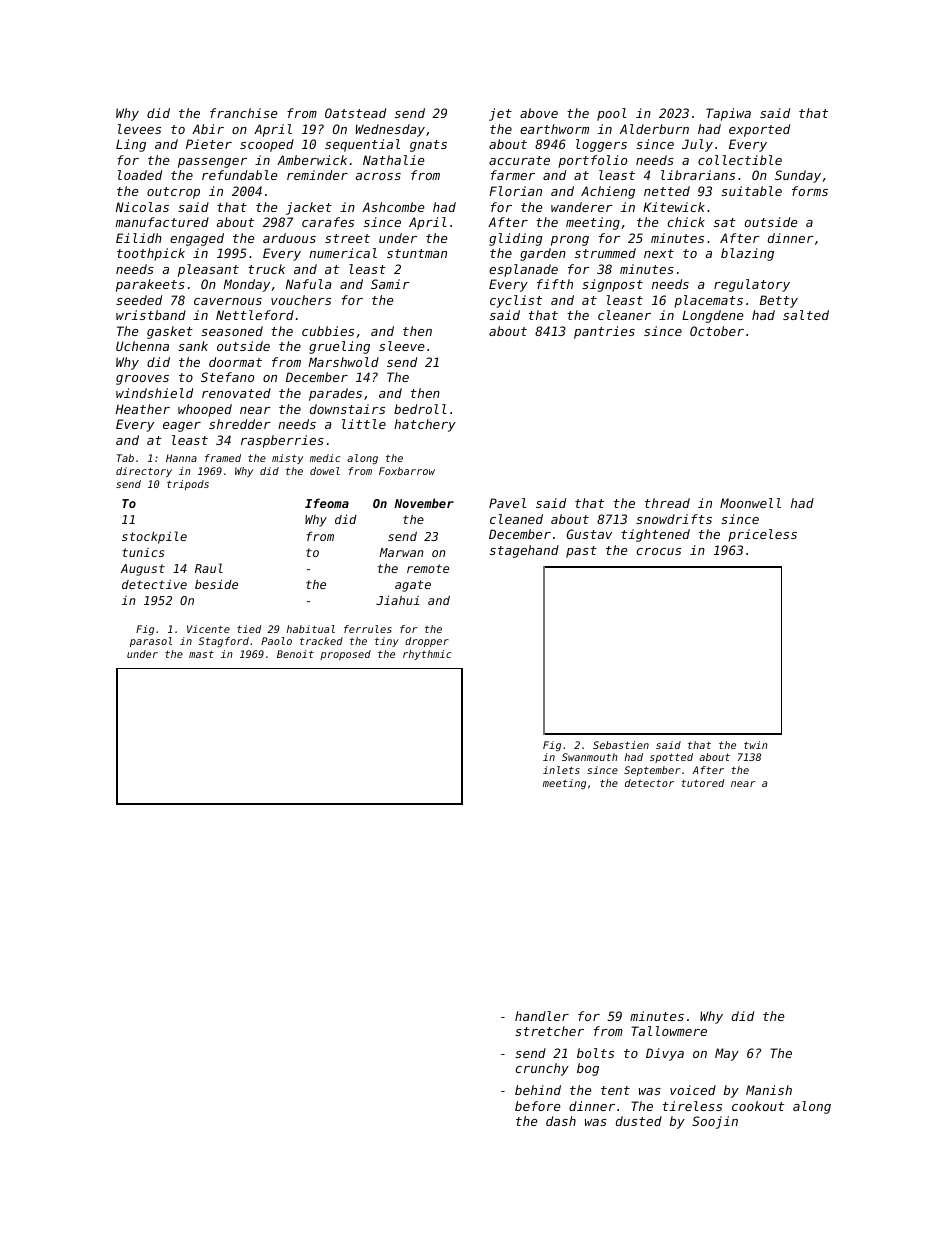 This page has height=1233, width=952. I want to click on toothpick, so click(151, 254).
